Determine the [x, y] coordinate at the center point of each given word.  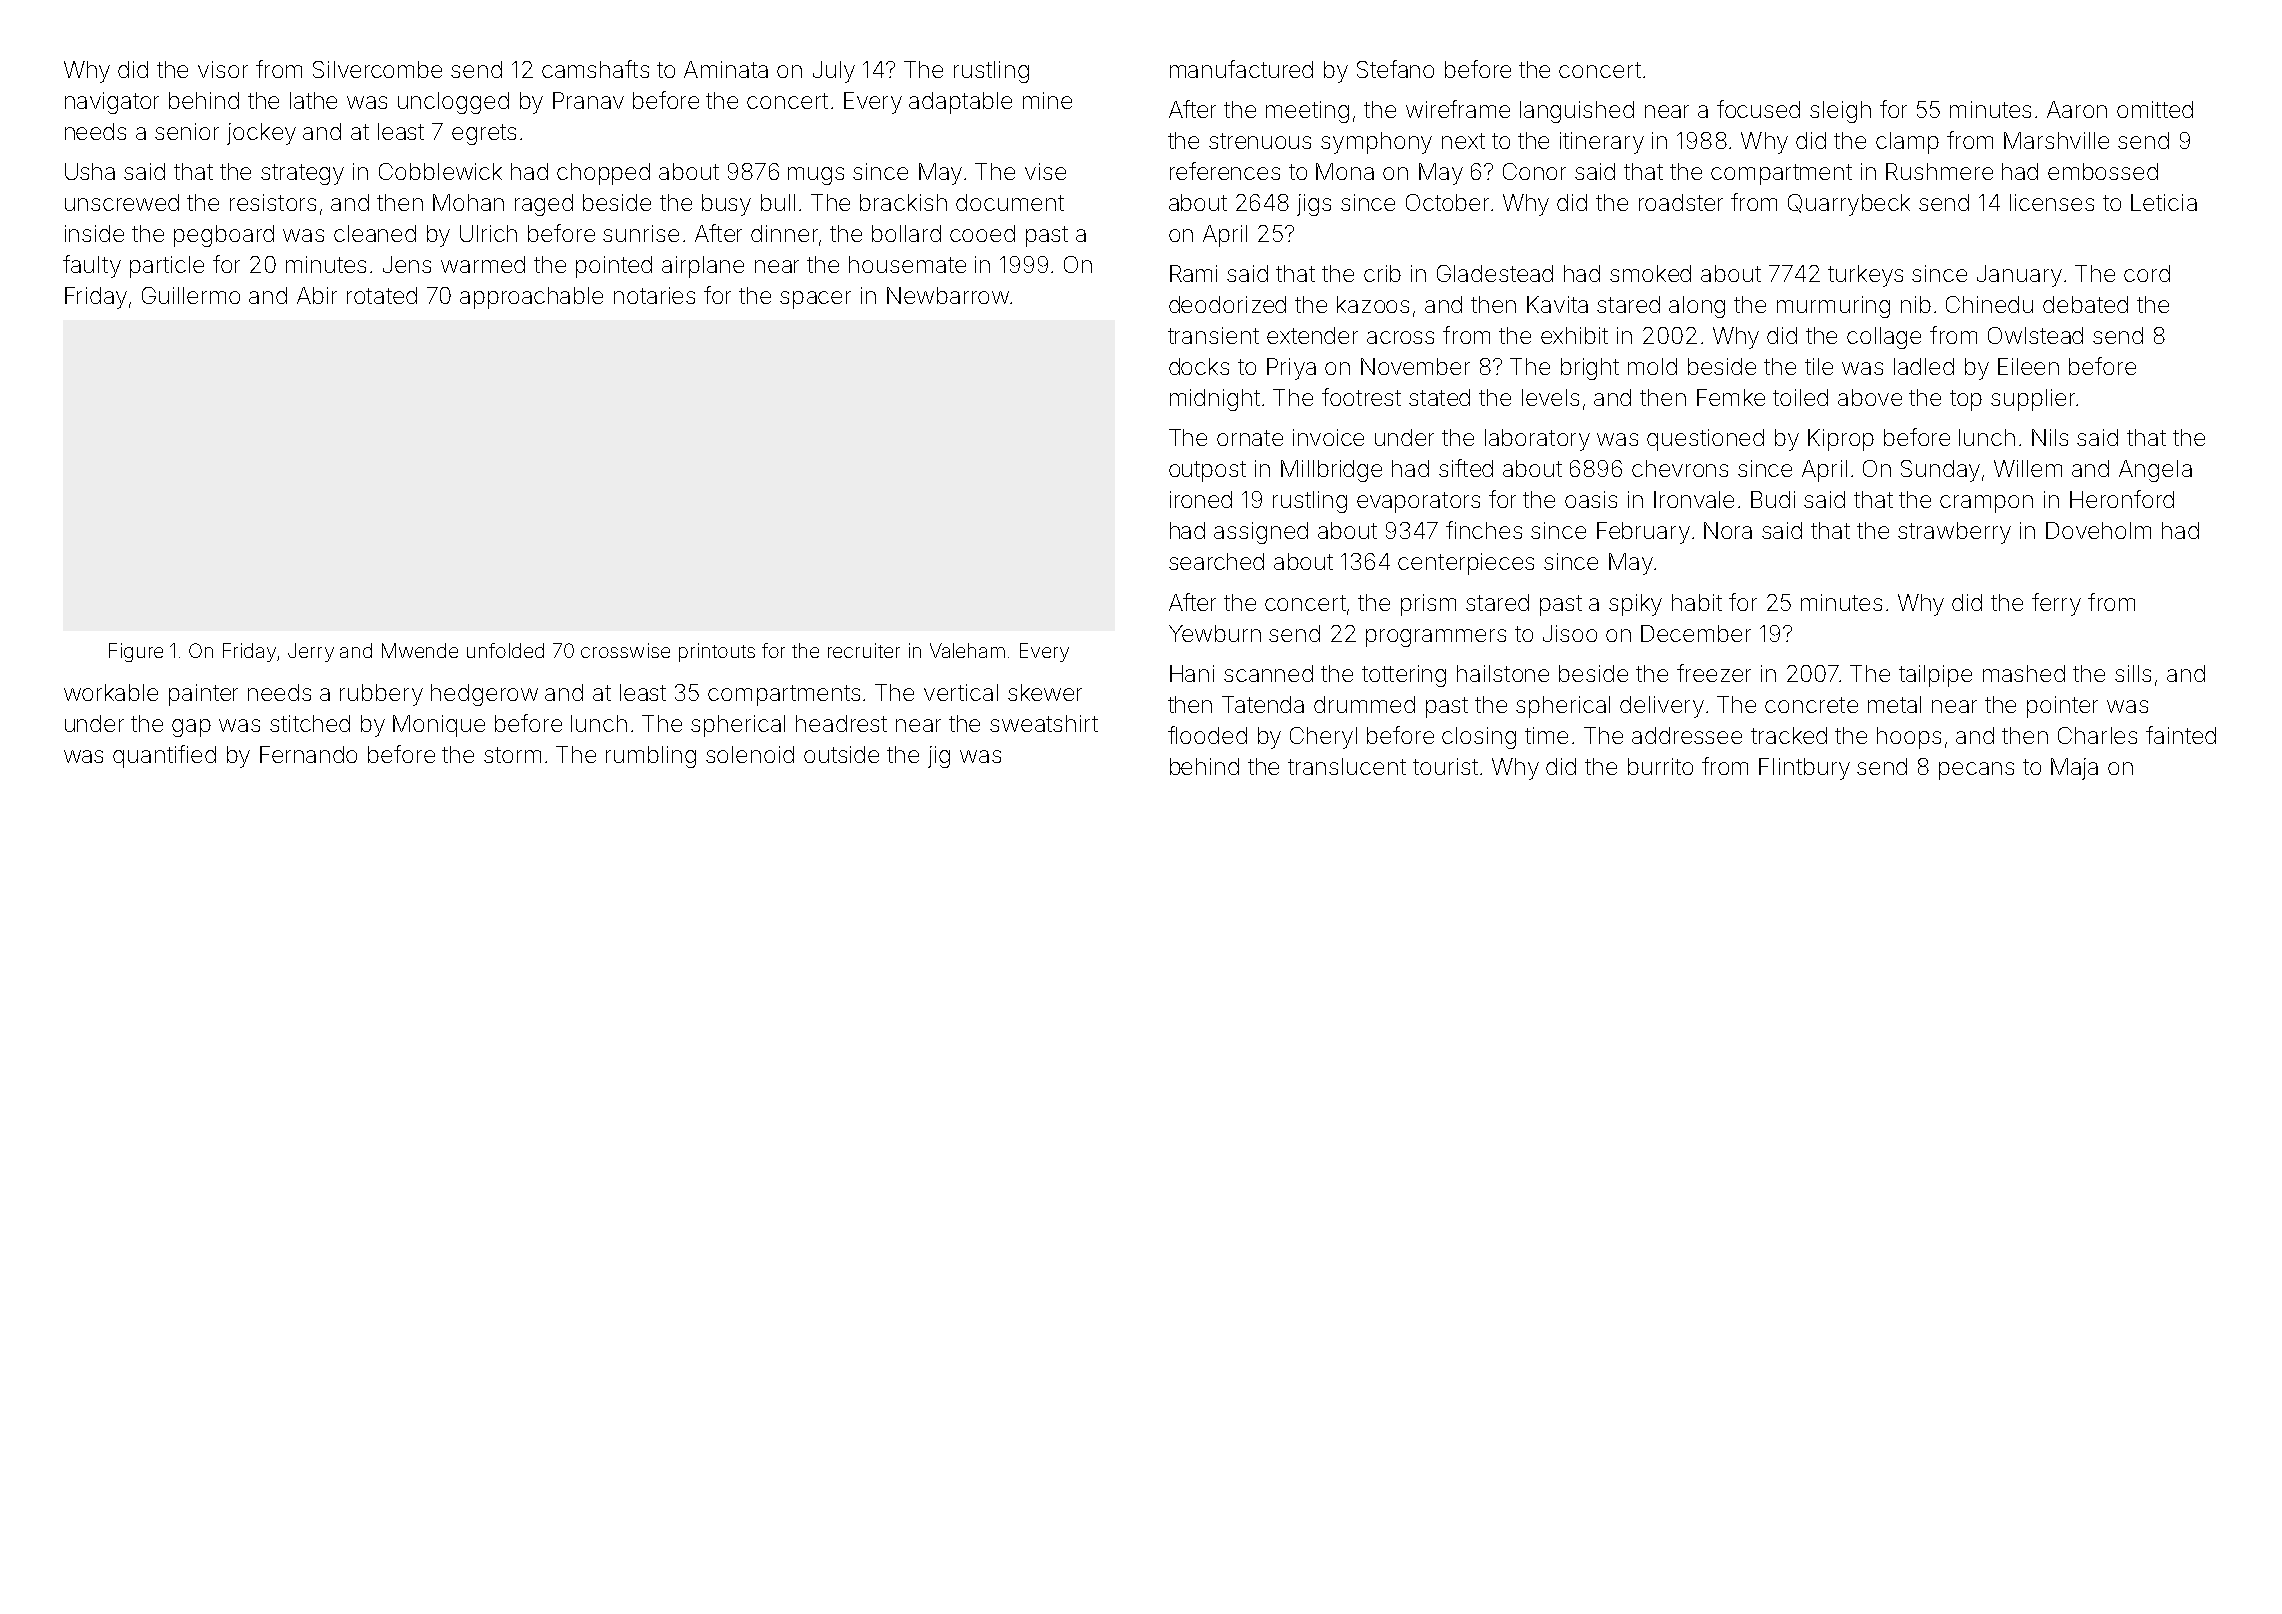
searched [1216, 561]
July [834, 72]
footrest [1361, 397]
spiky [1635, 605]
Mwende [420, 650]
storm [512, 755]
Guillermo [191, 295]
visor [223, 69]
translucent [1347, 766]
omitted [2155, 109]
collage [1884, 338]
